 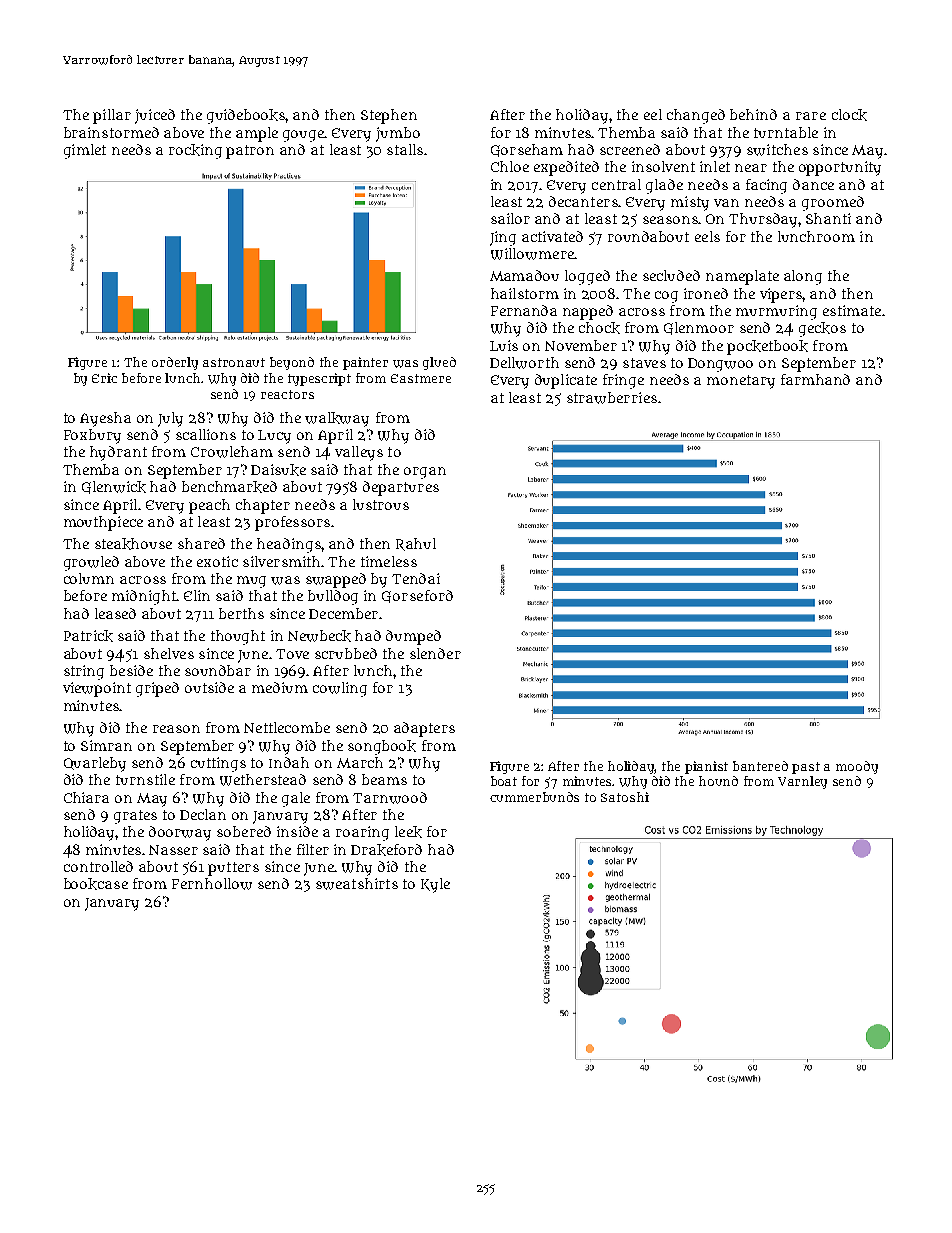 I want to click on boat, so click(x=504, y=781).
